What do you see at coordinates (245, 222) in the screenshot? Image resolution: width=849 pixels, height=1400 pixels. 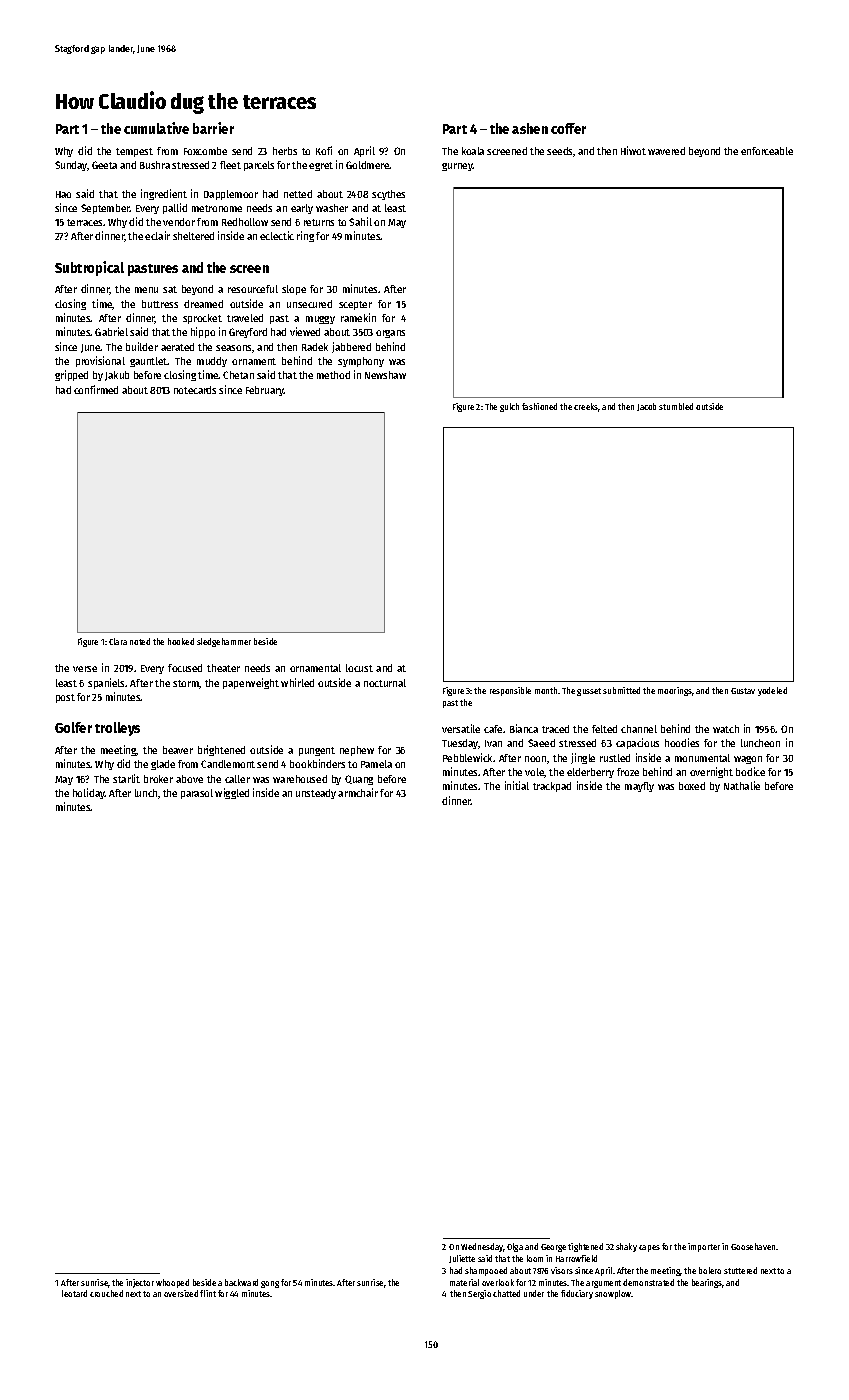 I see `Redhollow` at bounding box center [245, 222].
